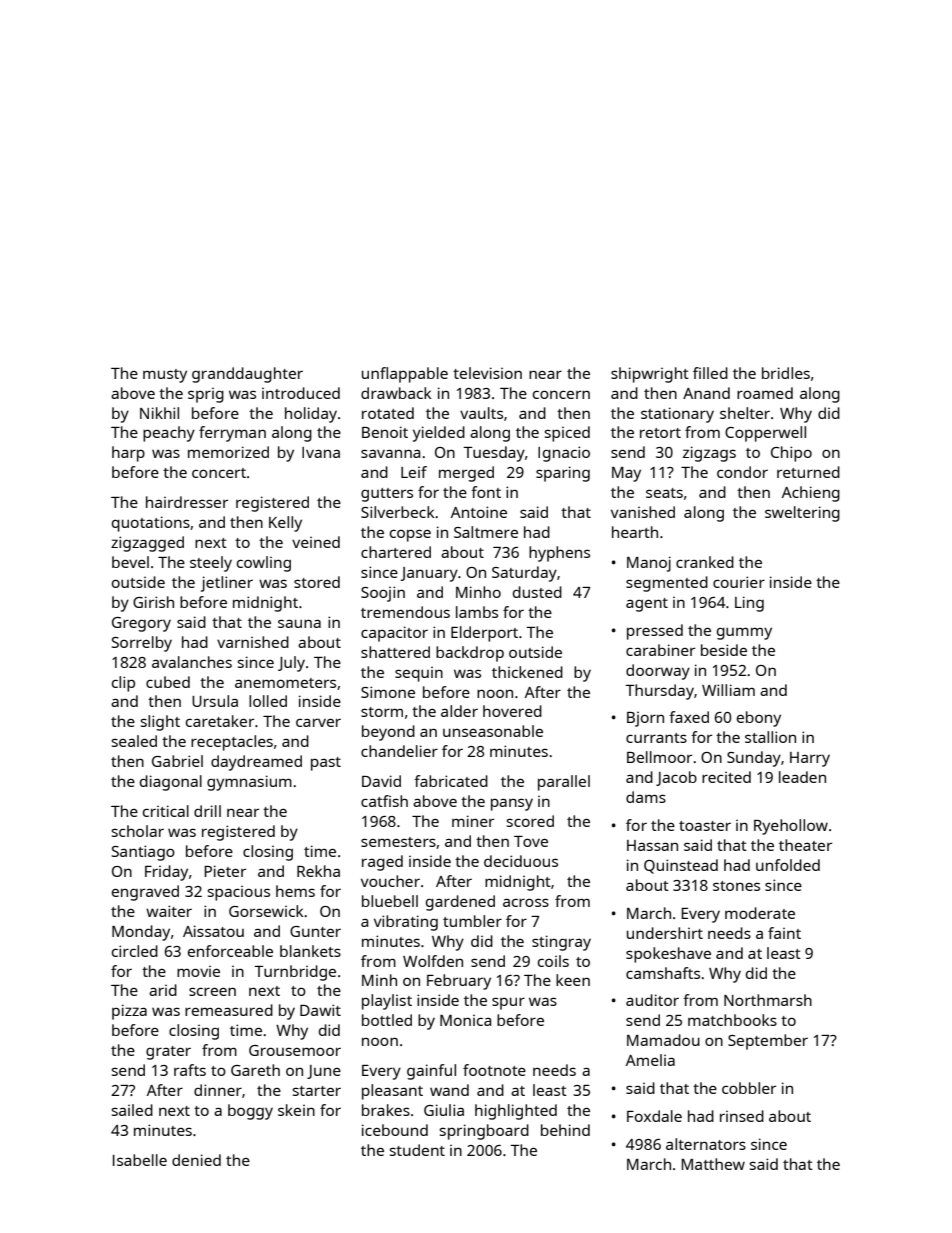 This page has height=1233, width=952. Describe the element at coordinates (239, 893) in the page. I see `spacious` at that location.
